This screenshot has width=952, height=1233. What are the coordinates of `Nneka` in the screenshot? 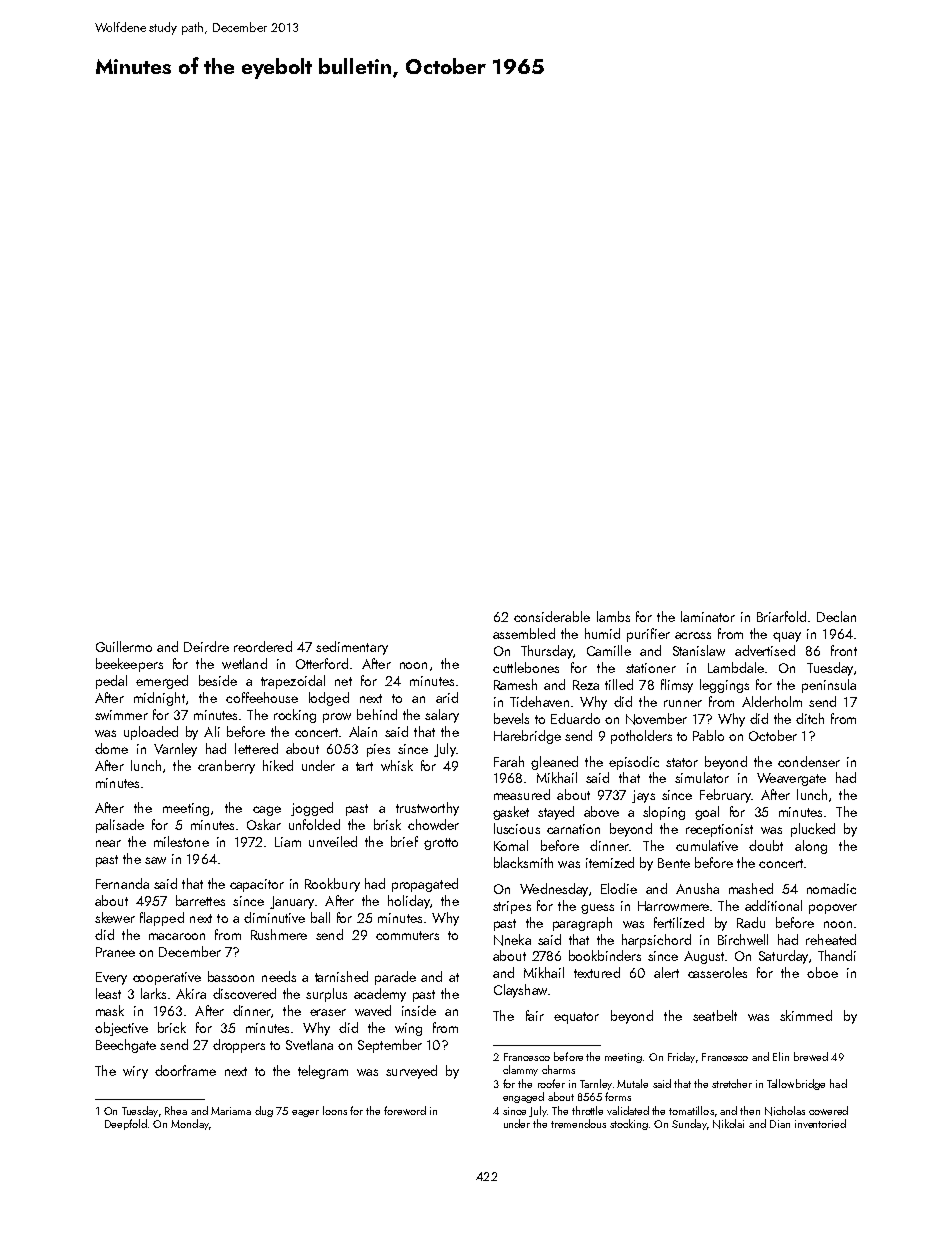 It's located at (512, 940).
